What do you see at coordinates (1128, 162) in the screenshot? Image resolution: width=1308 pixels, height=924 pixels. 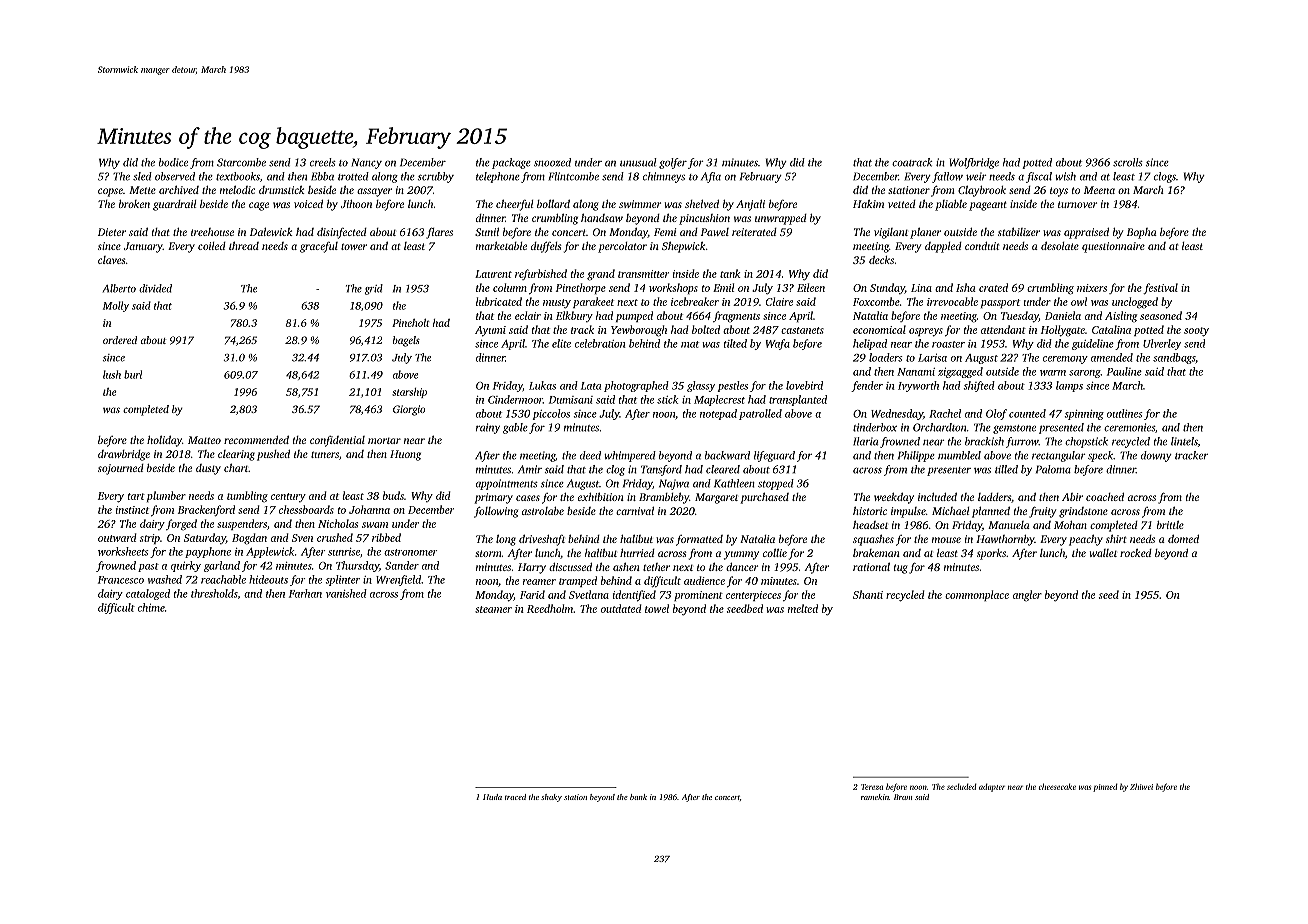 I see `scrolls` at bounding box center [1128, 162].
